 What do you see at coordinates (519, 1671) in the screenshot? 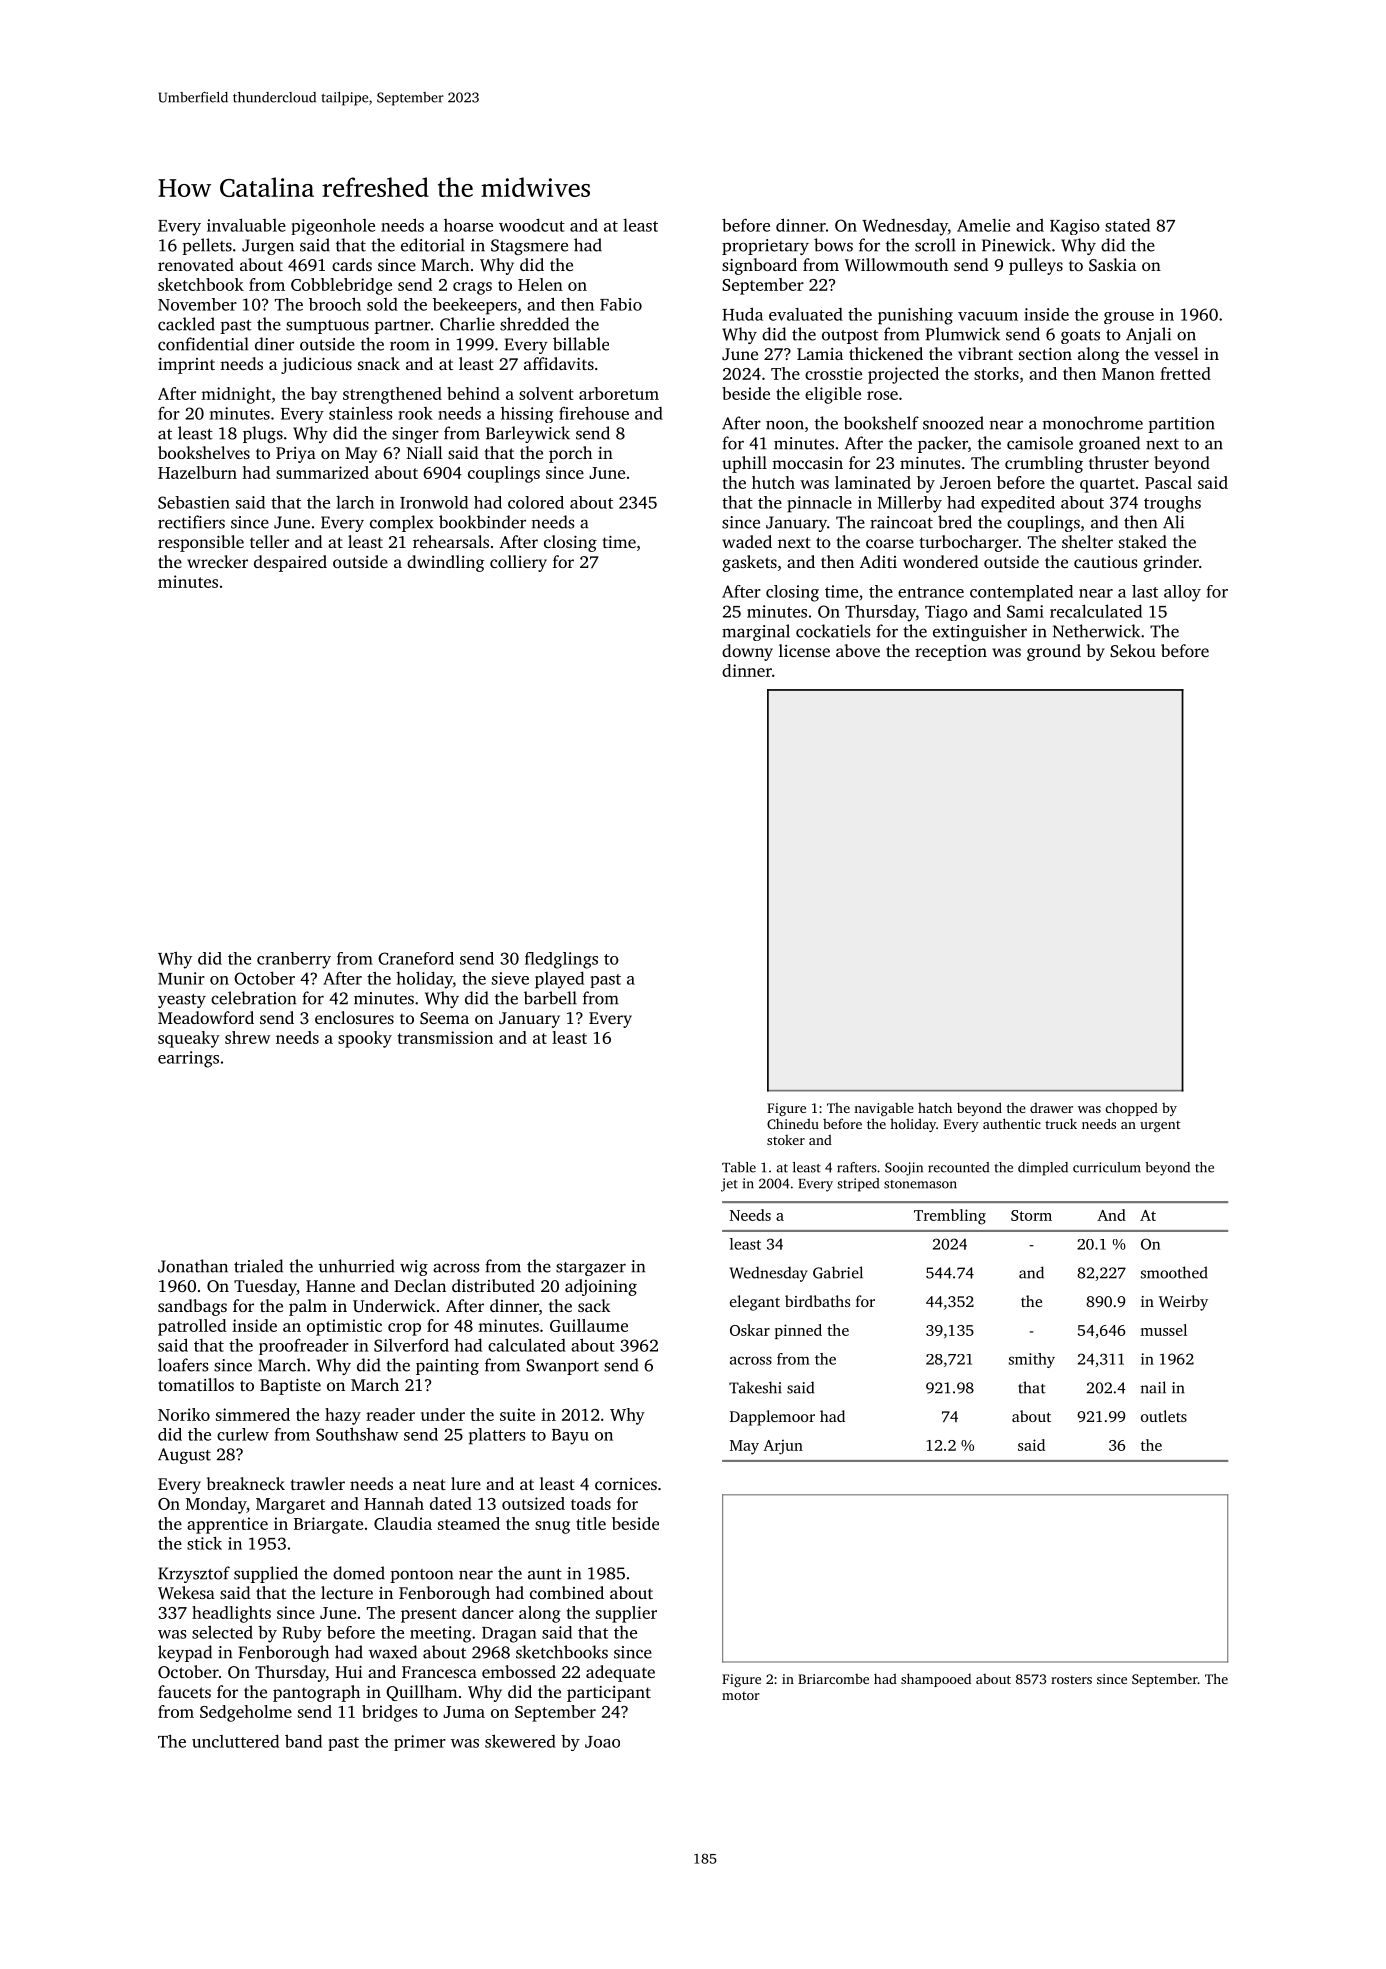
I see `embossed` at bounding box center [519, 1671].
